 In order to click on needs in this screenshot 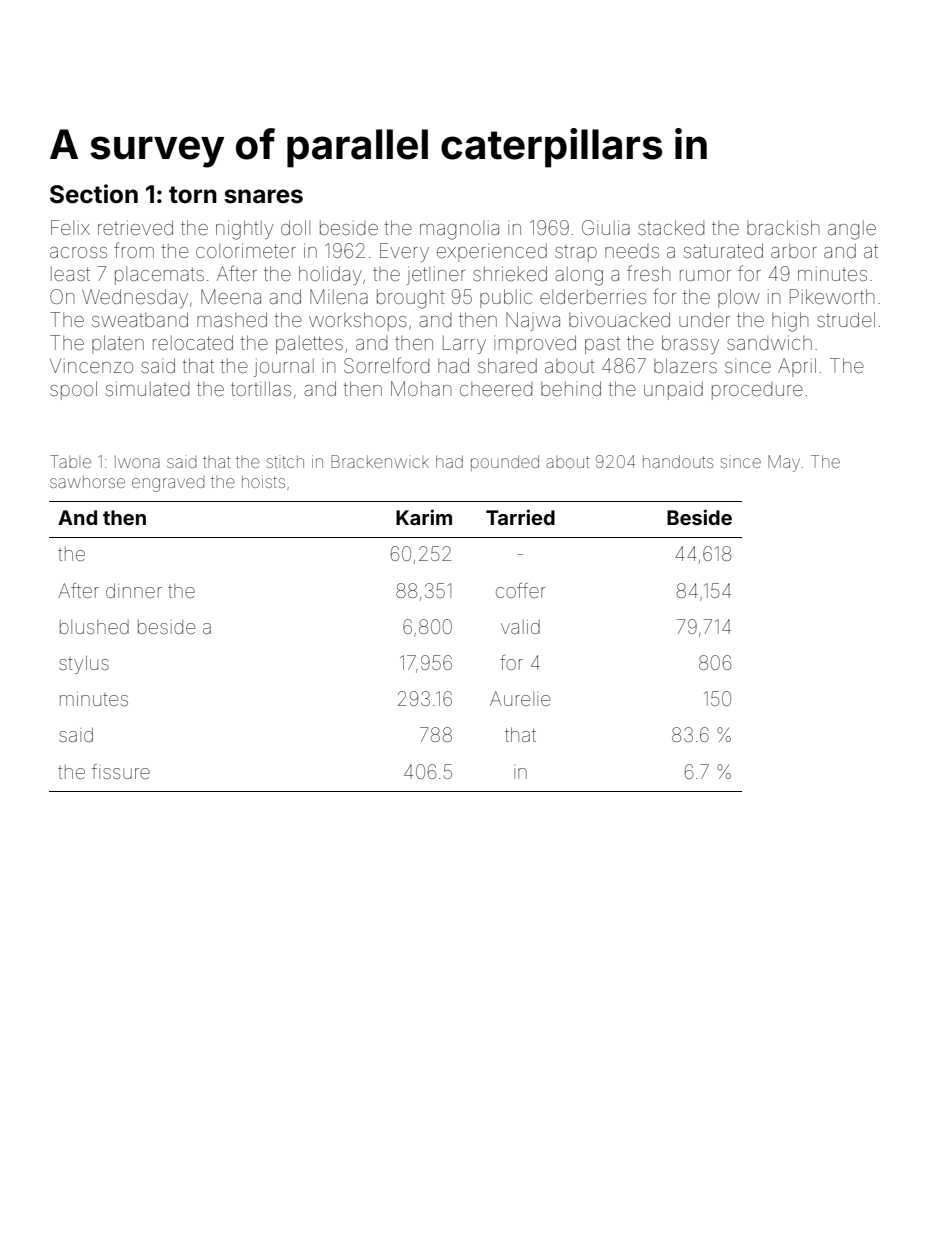, I will do `click(632, 251)`.
